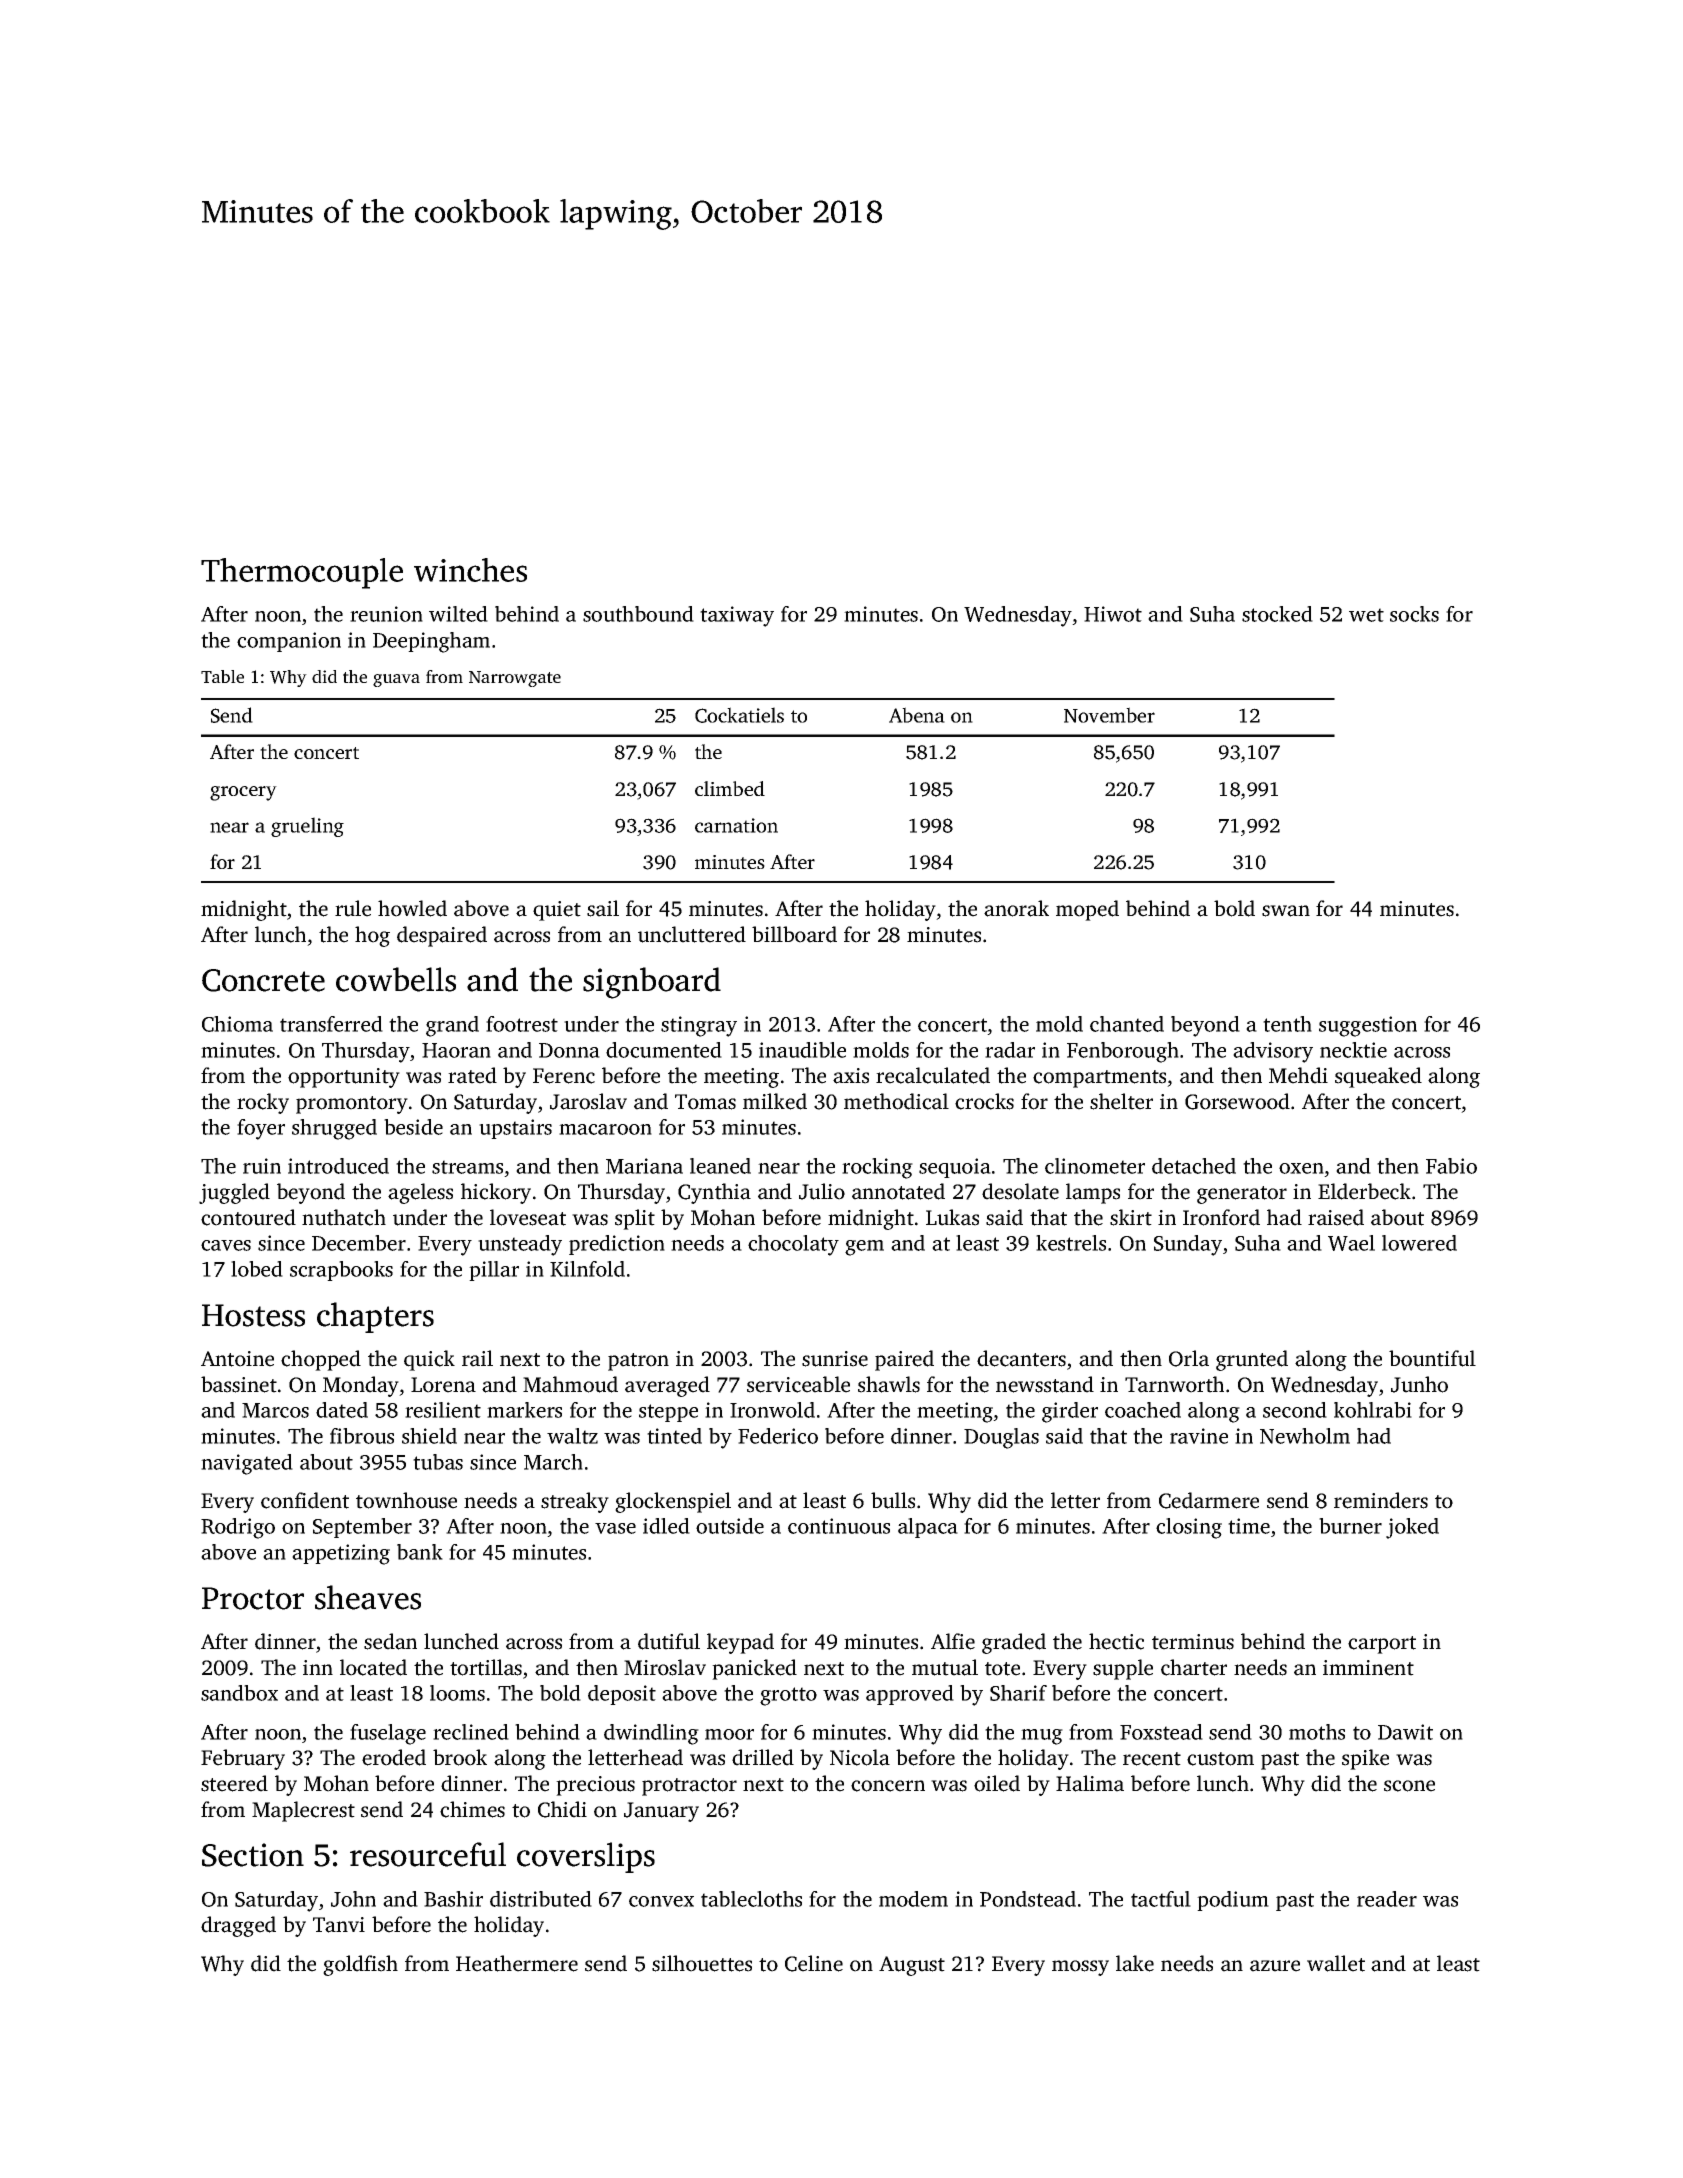 This document has height=2178, width=1683. What do you see at coordinates (238, 1528) in the document?
I see `Rodrigo` at bounding box center [238, 1528].
